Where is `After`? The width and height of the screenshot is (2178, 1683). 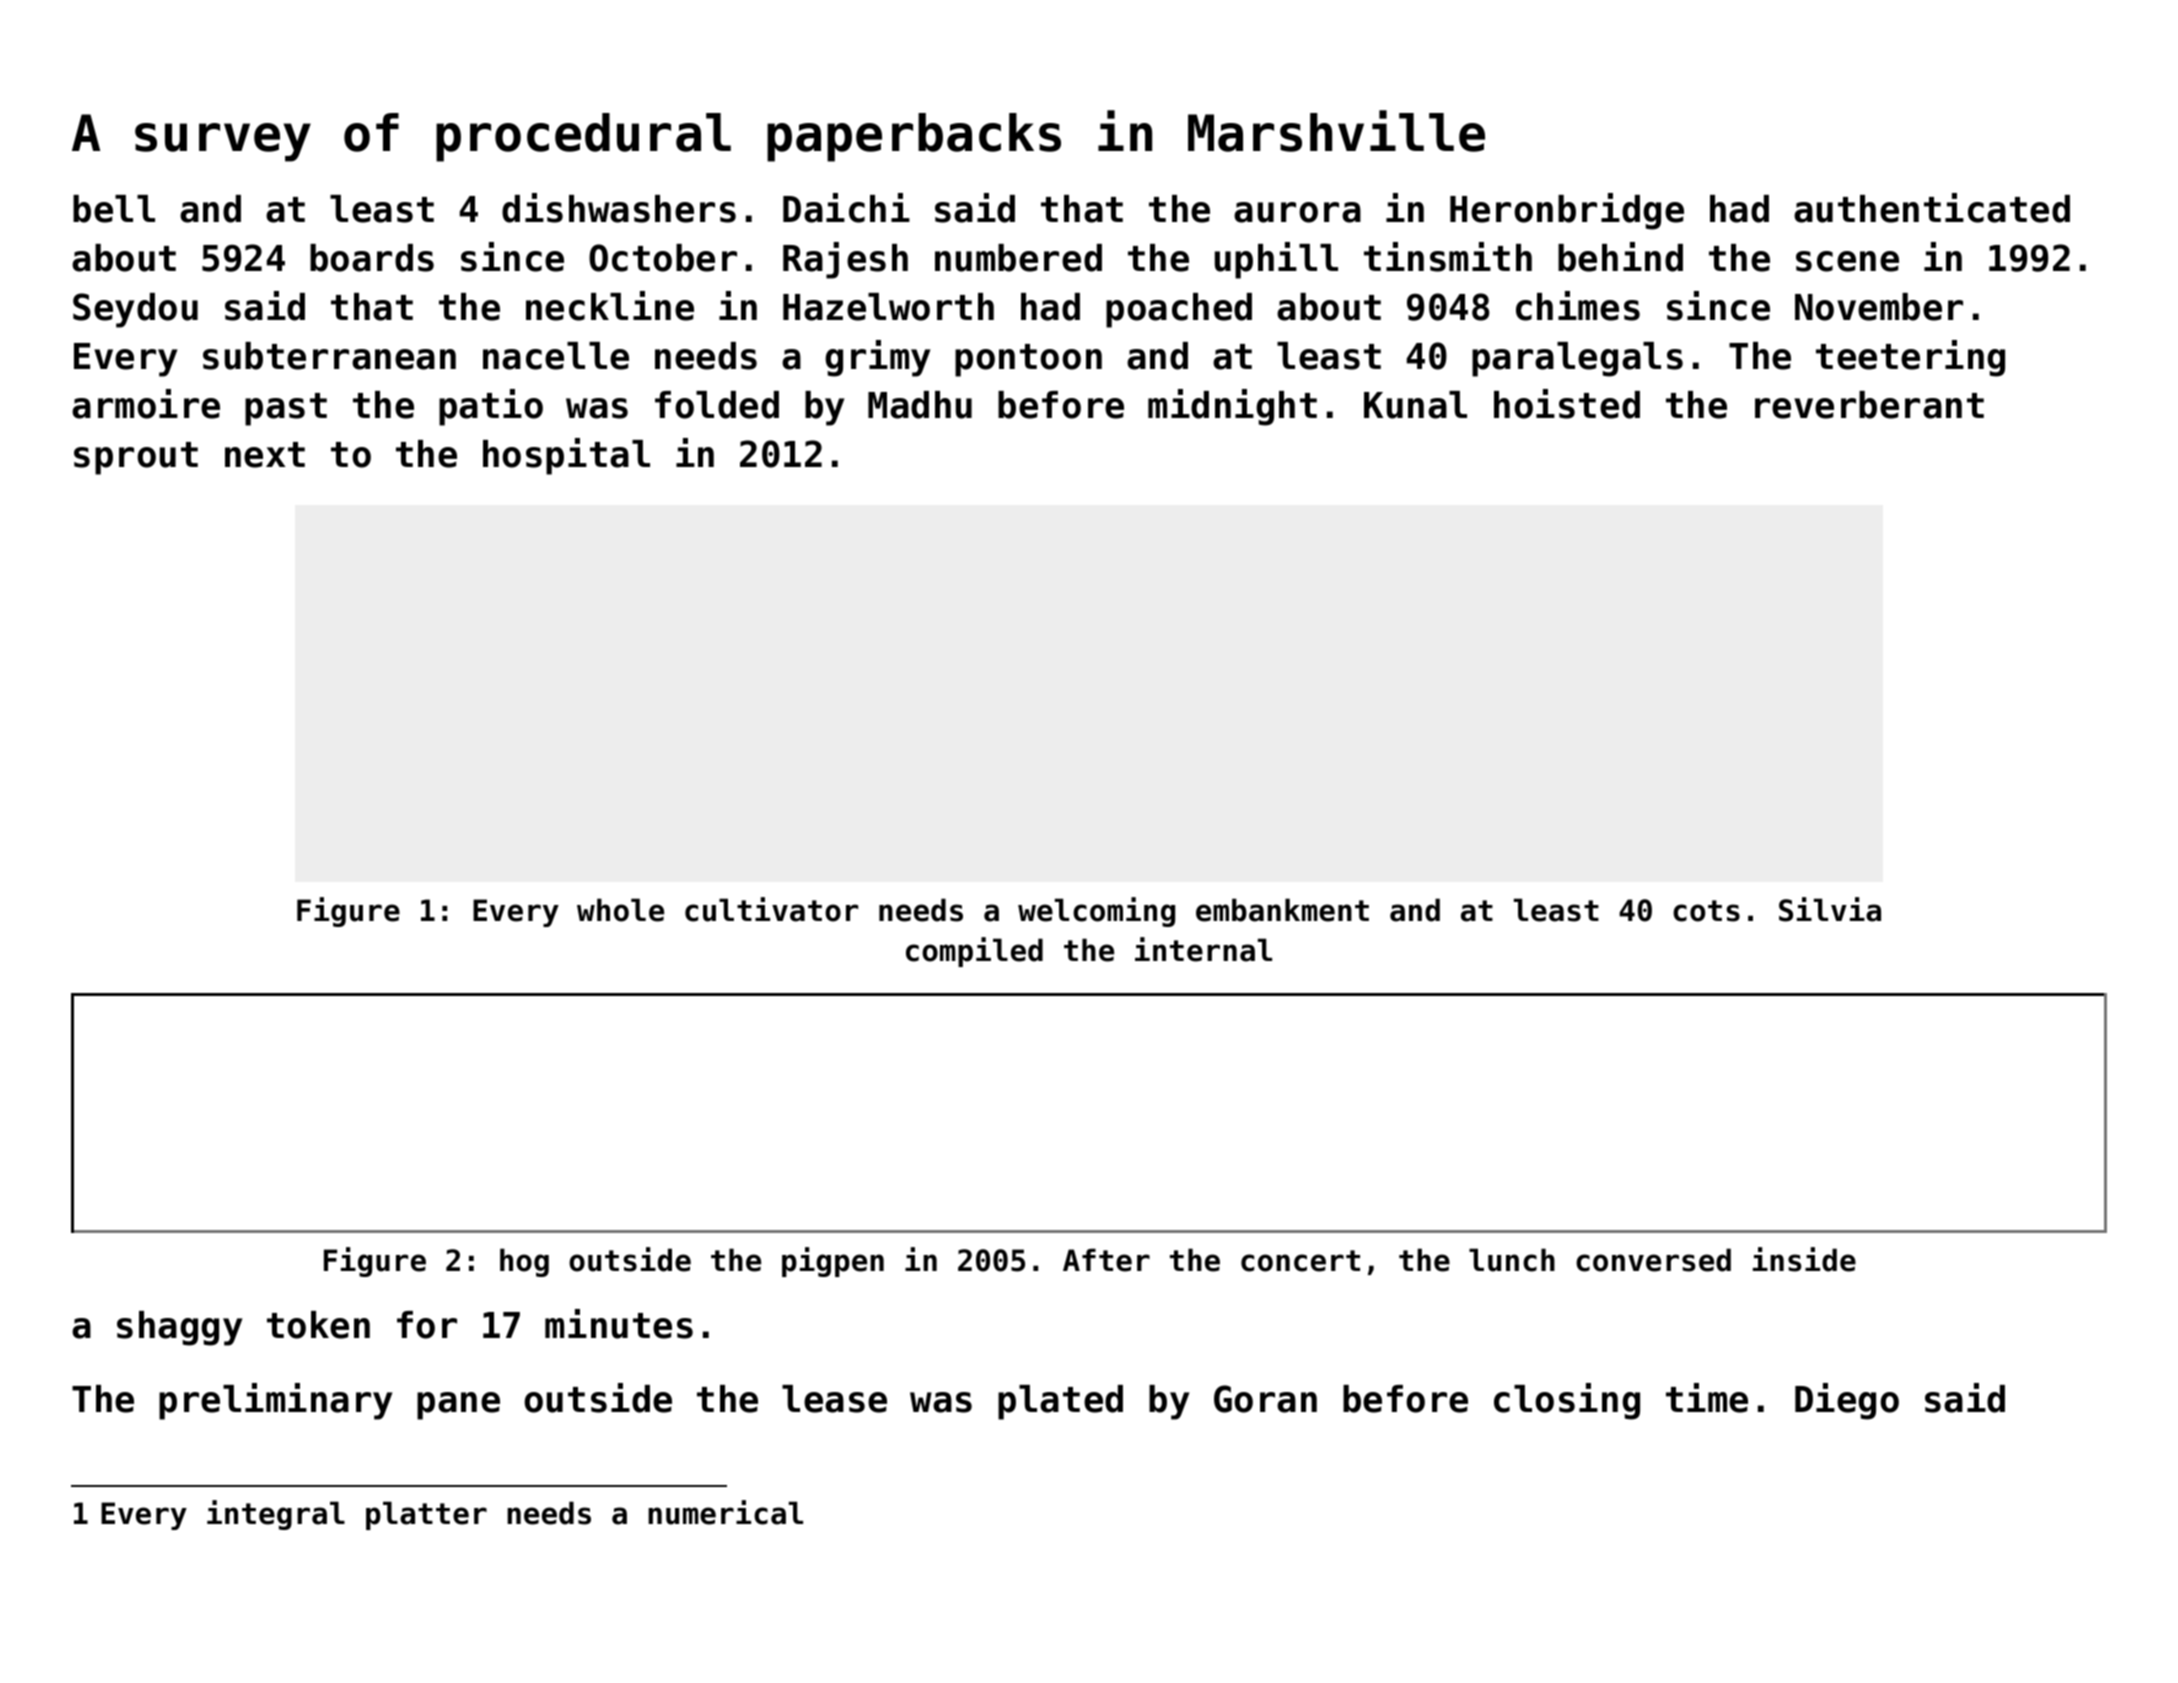
After is located at coordinates (1106, 1260).
